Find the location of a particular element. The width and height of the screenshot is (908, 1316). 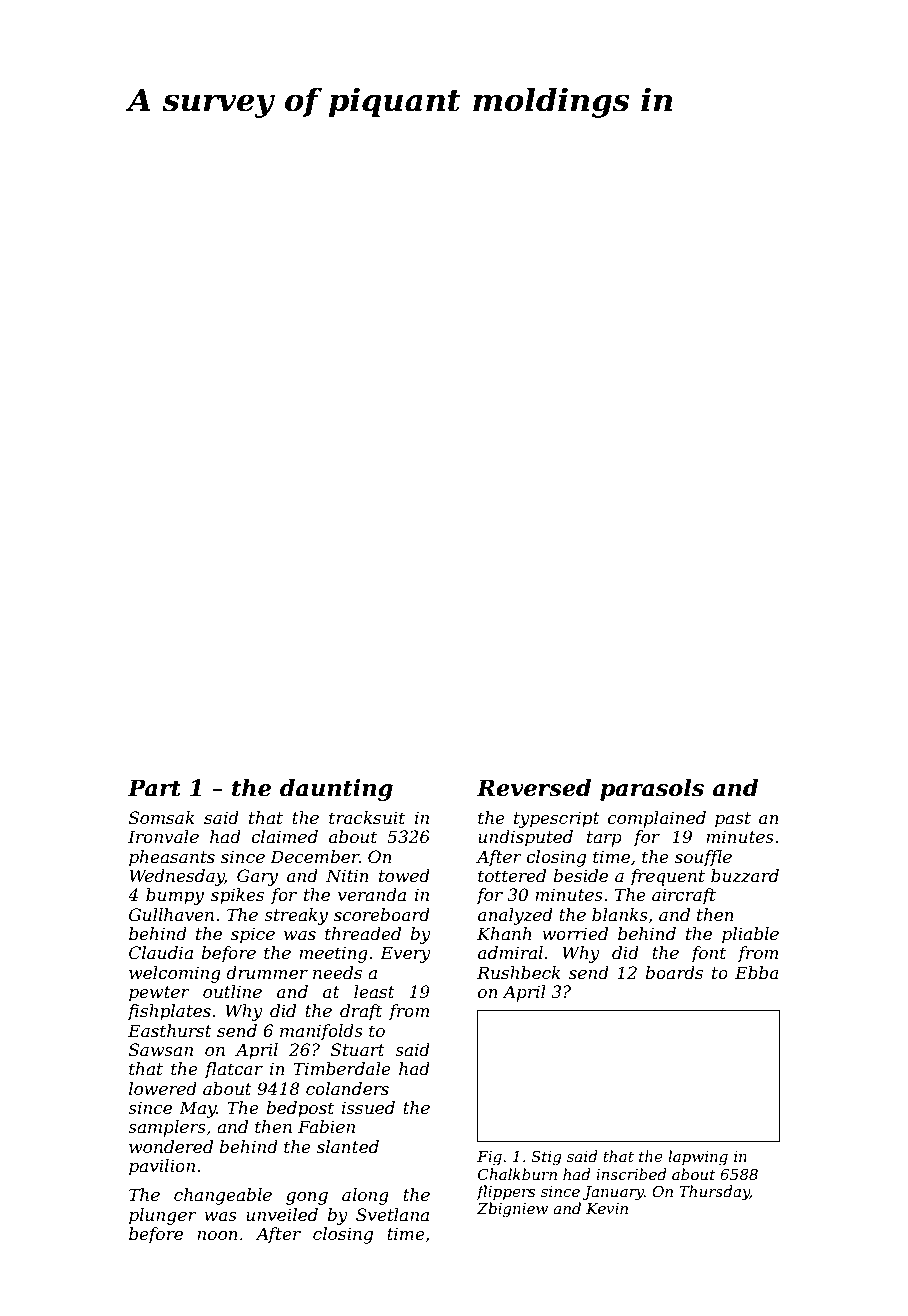

Somsak is located at coordinates (162, 817).
